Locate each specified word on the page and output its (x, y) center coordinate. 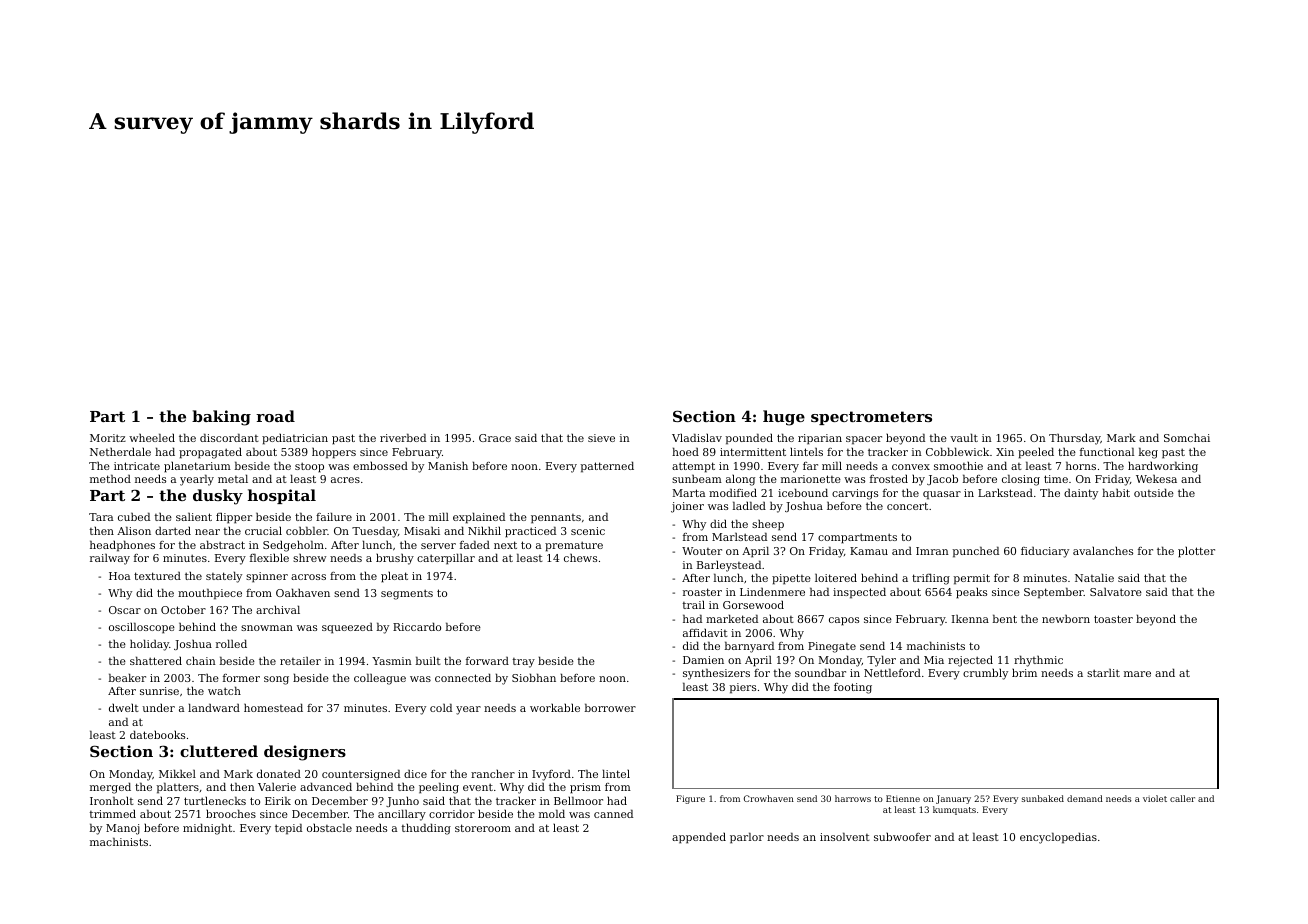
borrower (610, 707)
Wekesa (1156, 478)
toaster (1113, 619)
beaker (127, 677)
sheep (768, 525)
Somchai (1187, 437)
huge (784, 418)
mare (1137, 674)
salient (194, 516)
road (275, 416)
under (158, 708)
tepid (288, 829)
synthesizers (716, 674)
